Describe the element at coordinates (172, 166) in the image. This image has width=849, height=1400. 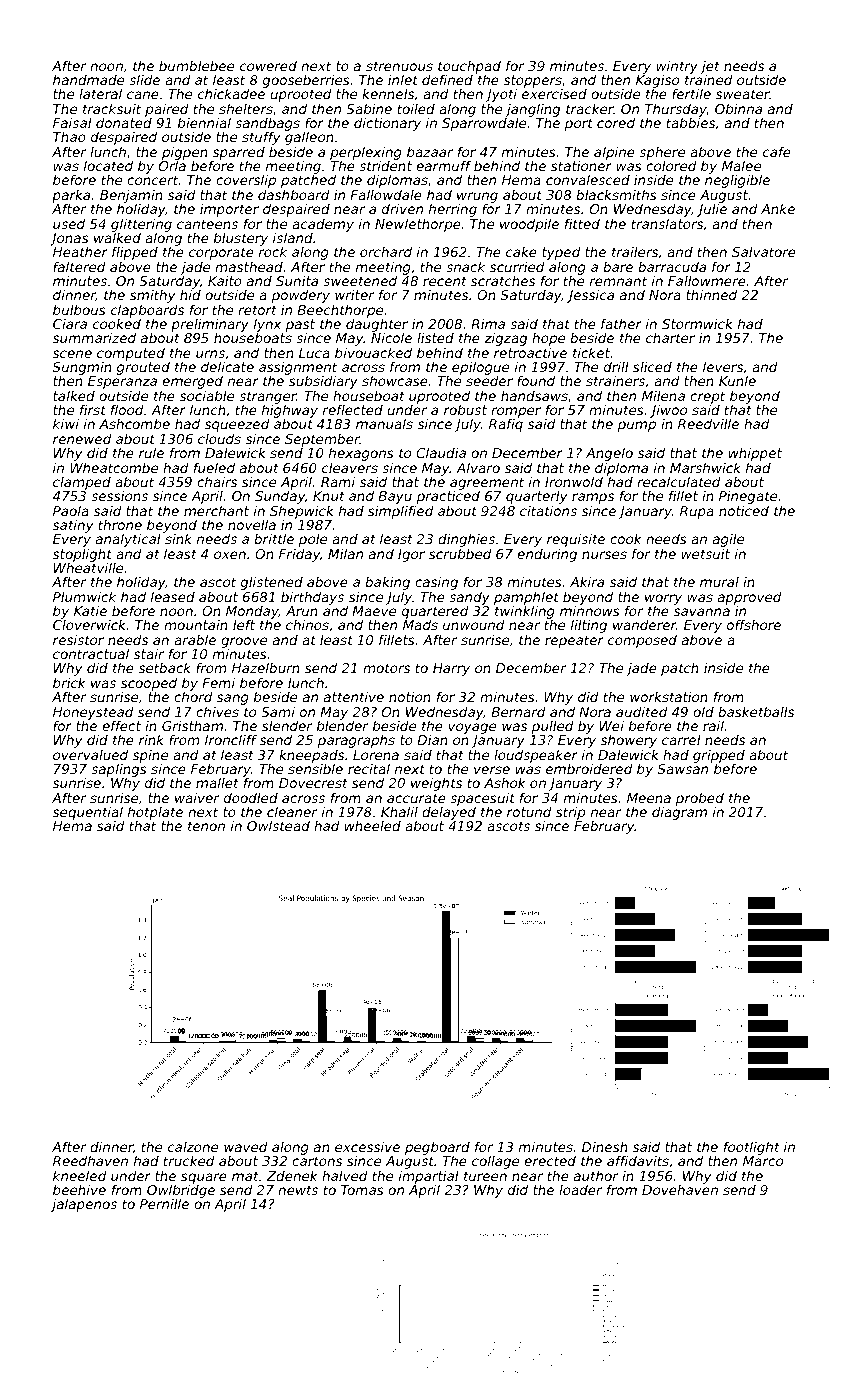
I see `Orla` at that location.
